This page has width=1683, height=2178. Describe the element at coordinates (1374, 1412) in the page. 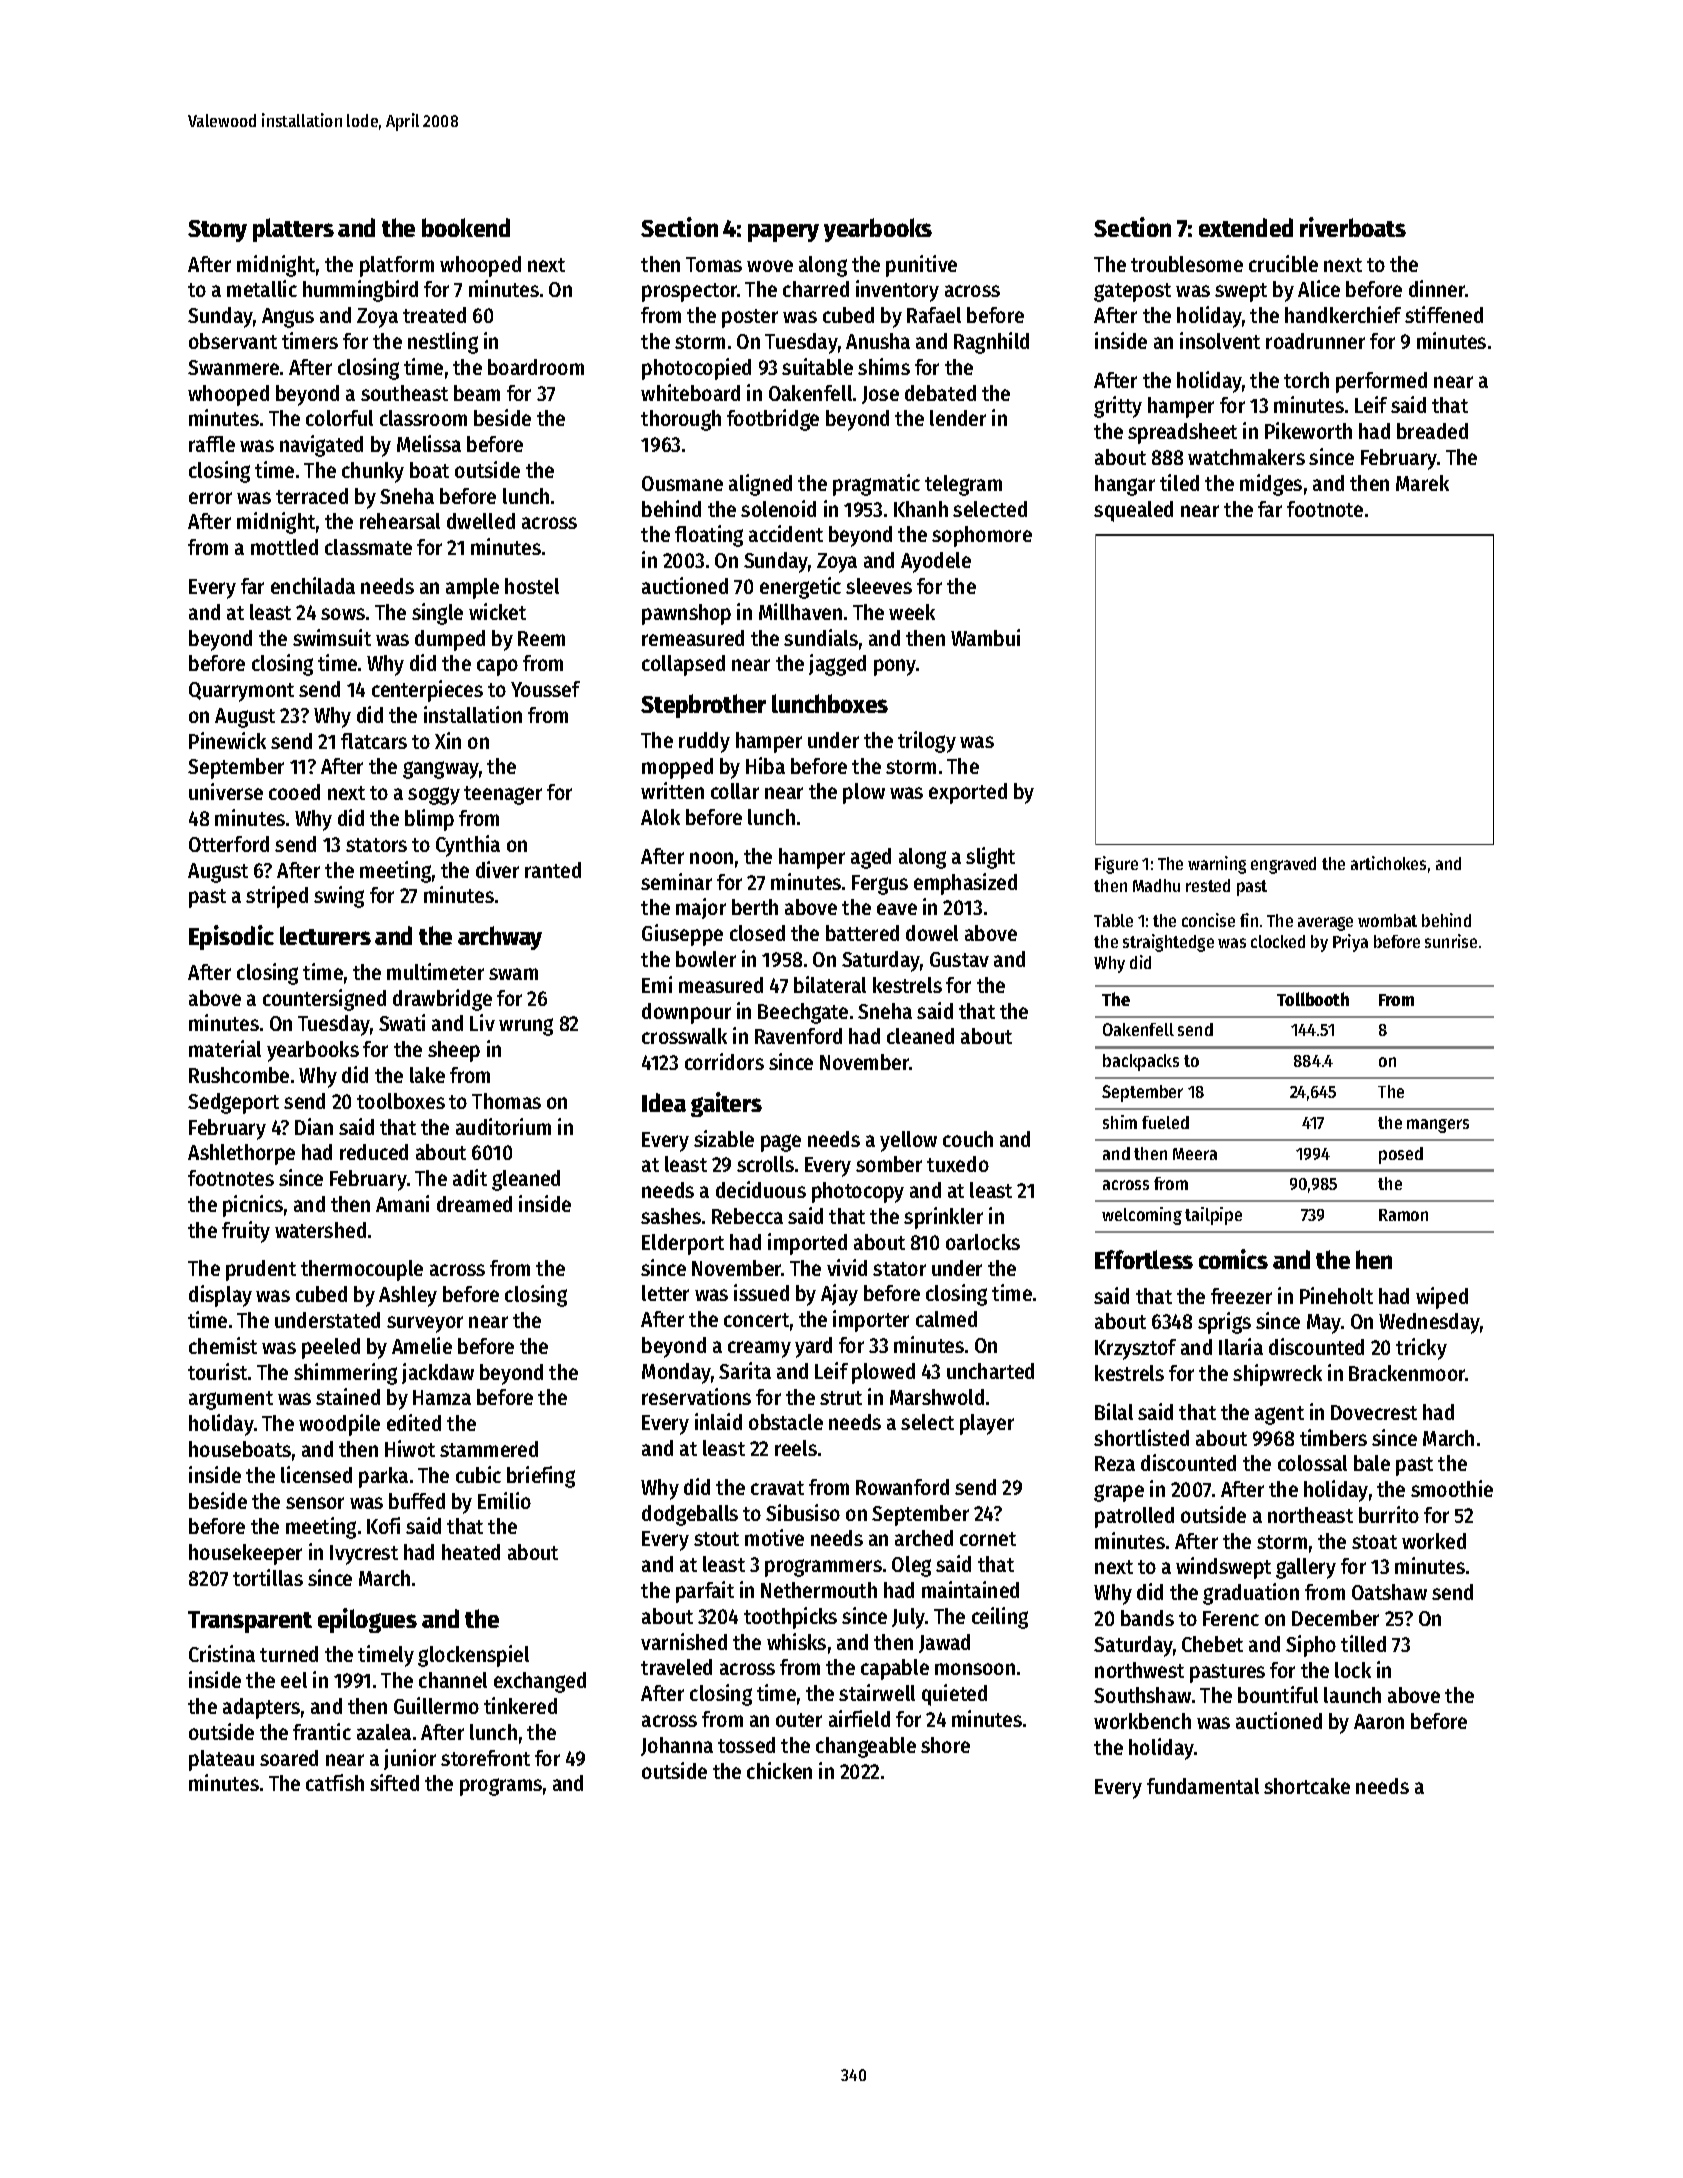

I see `Dovecrest` at that location.
